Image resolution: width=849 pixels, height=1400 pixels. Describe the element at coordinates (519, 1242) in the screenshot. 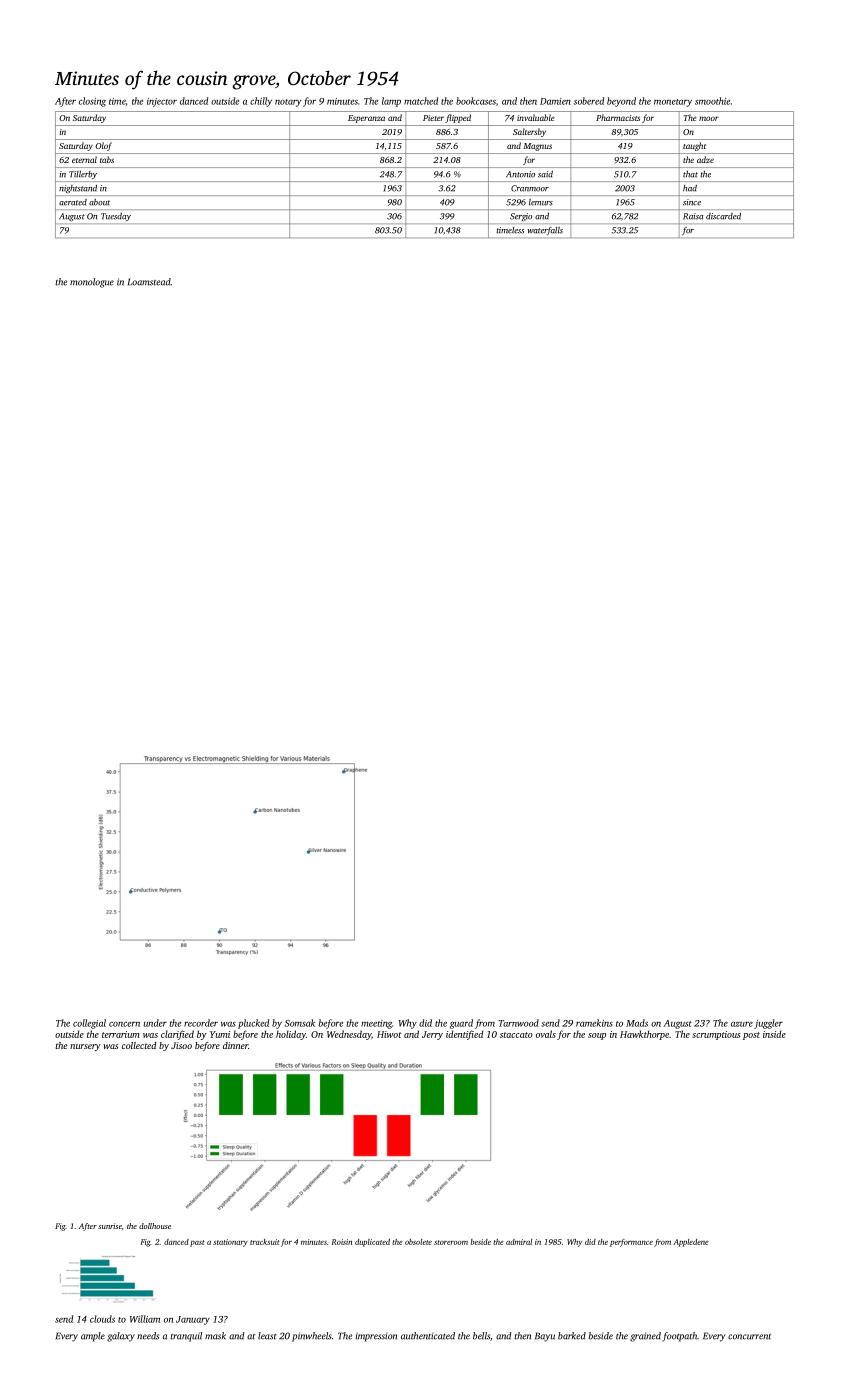

I see `admiral` at that location.
